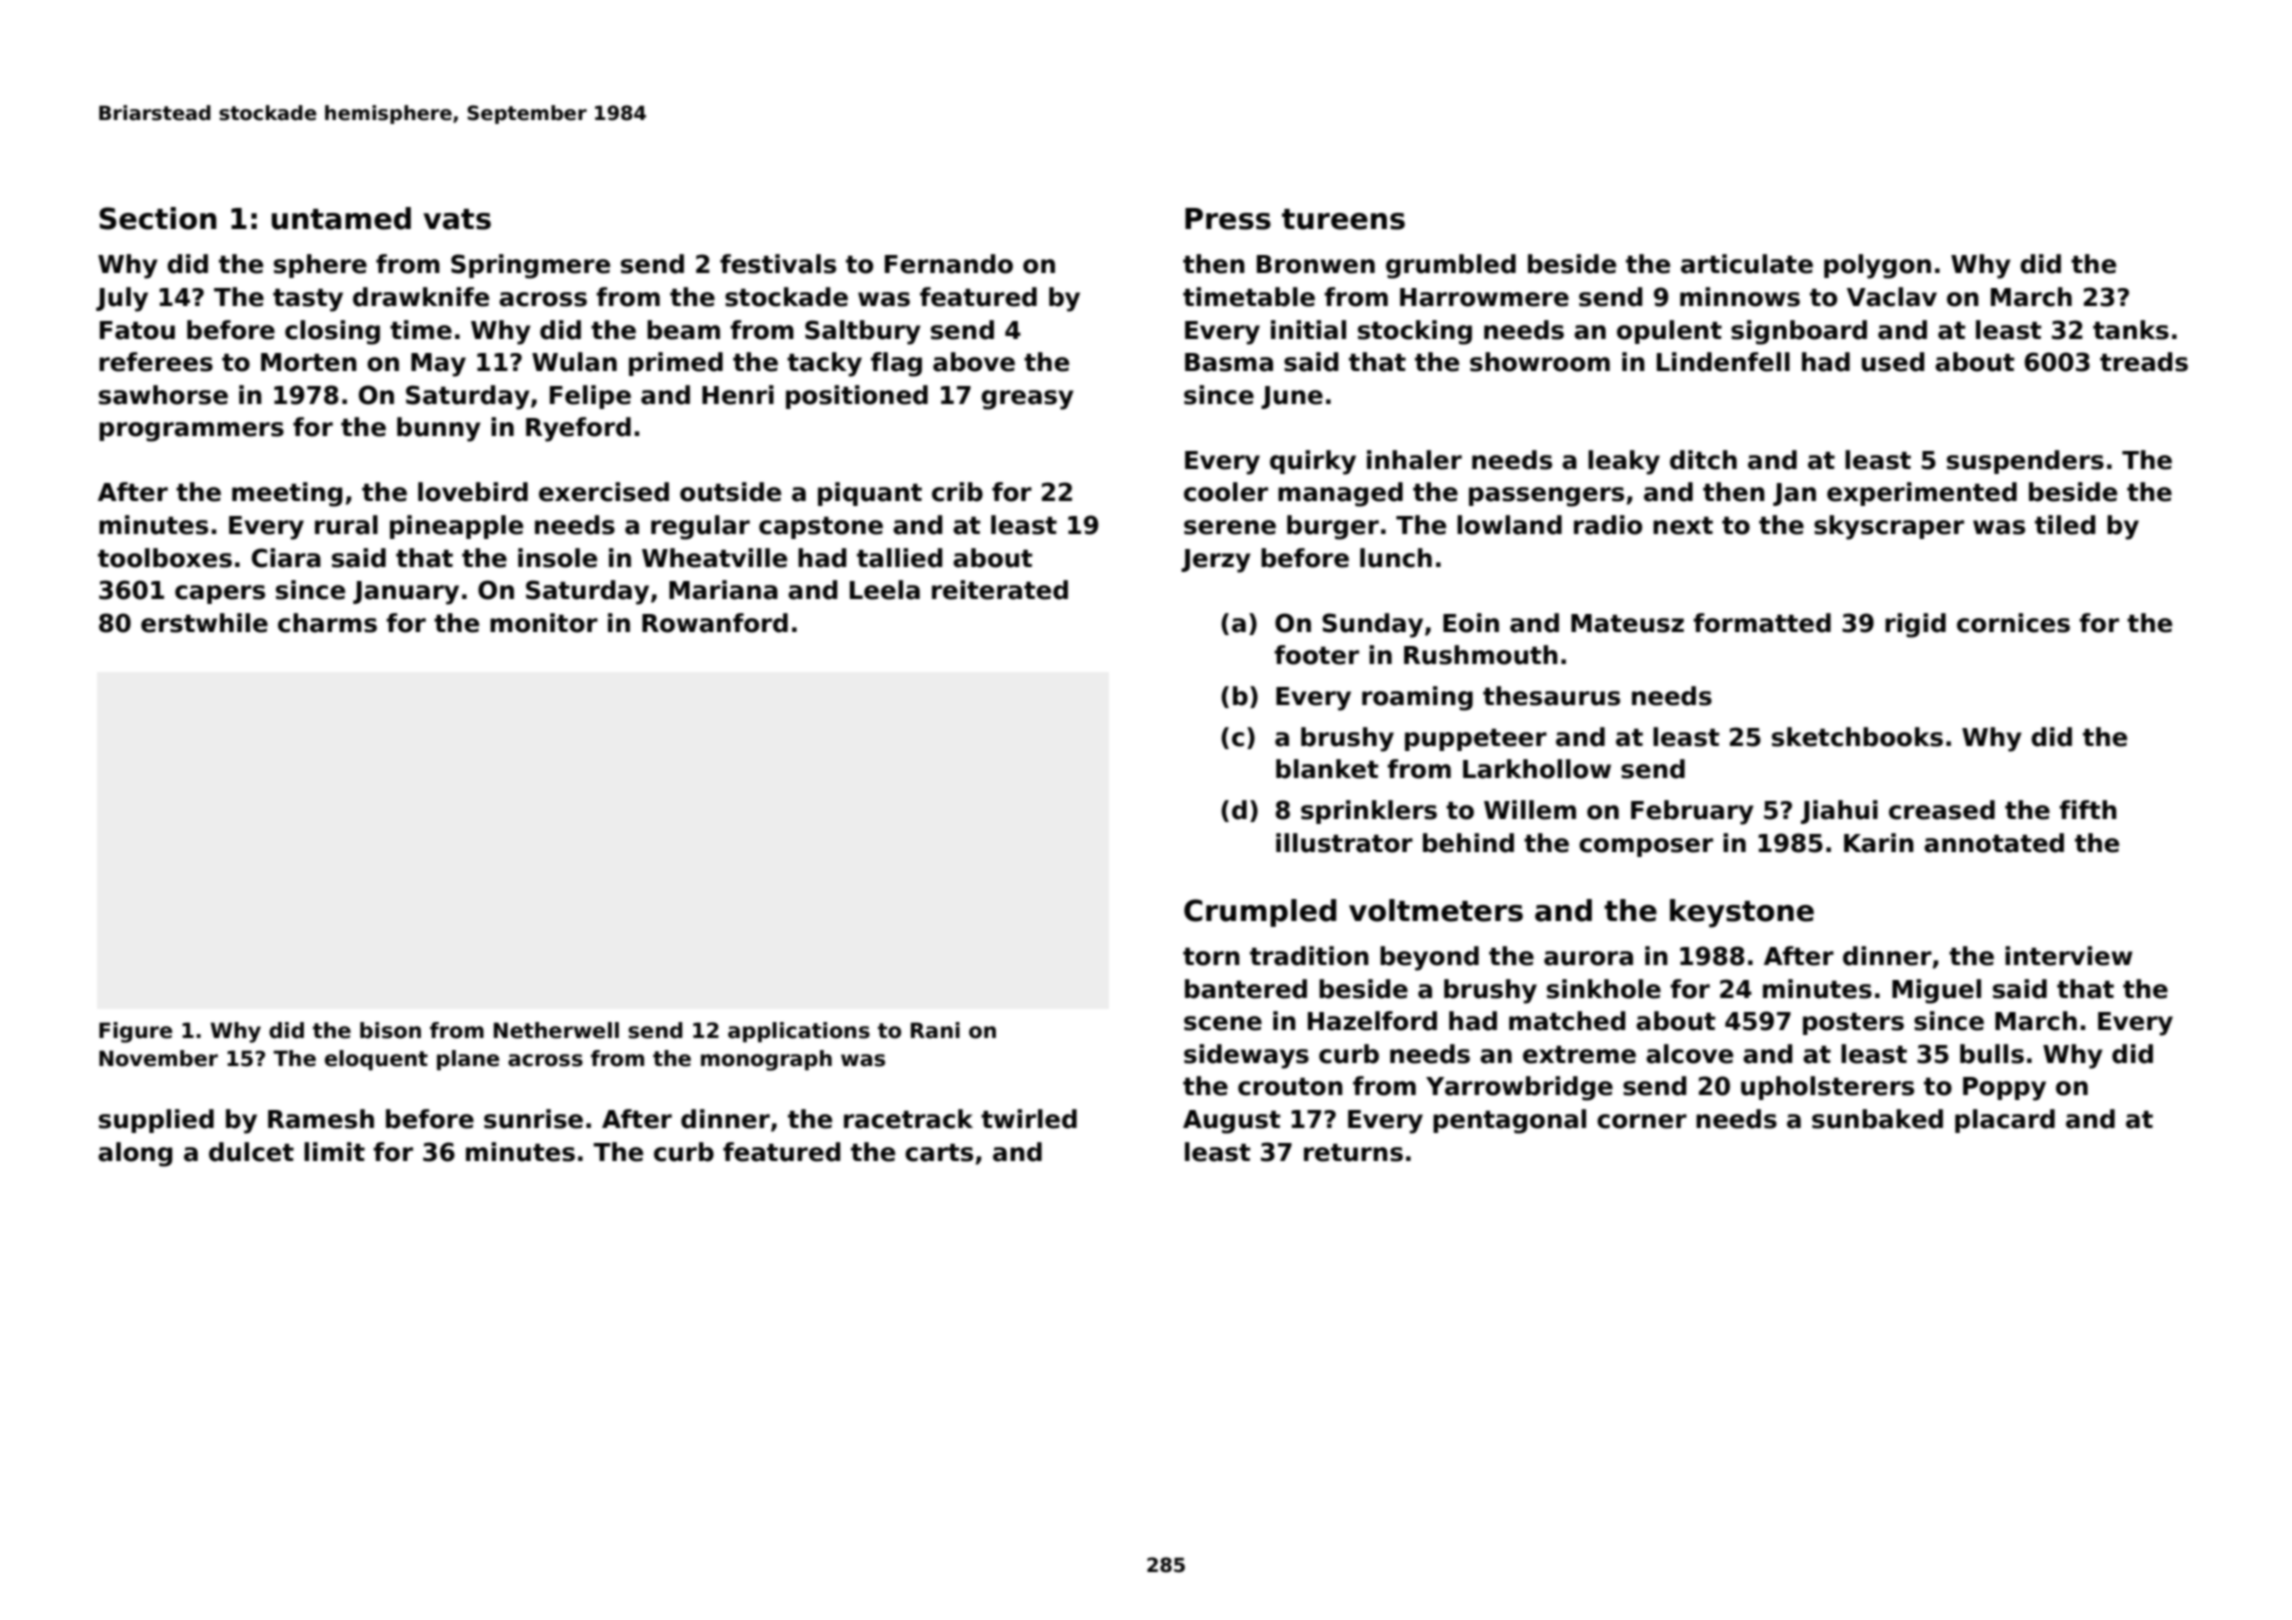 The height and width of the image is (1620, 2292). What do you see at coordinates (1857, 737) in the image?
I see `sketchbooks` at bounding box center [1857, 737].
